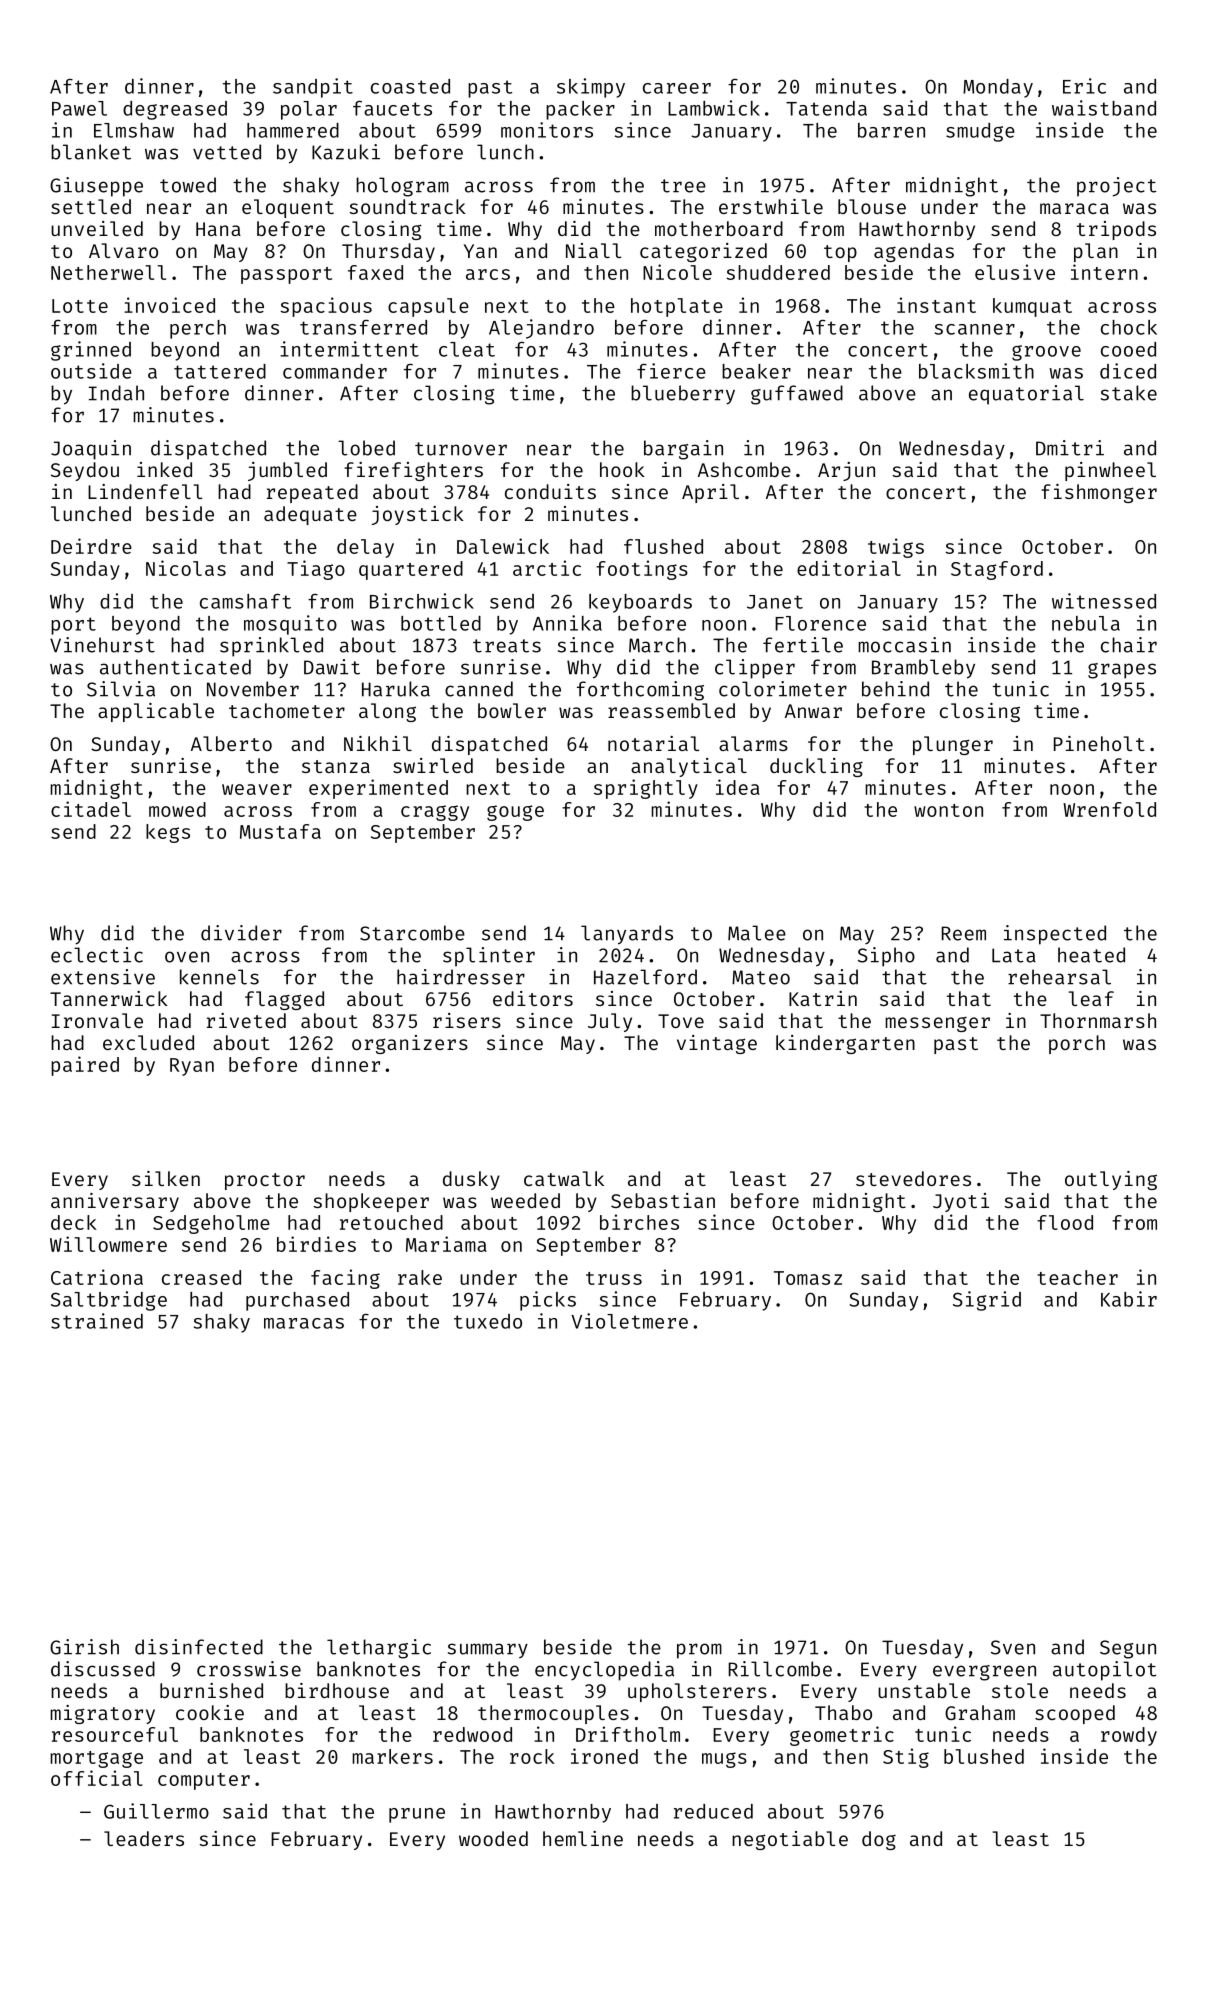  Describe the element at coordinates (97, 1321) in the screenshot. I see `strained` at that location.
